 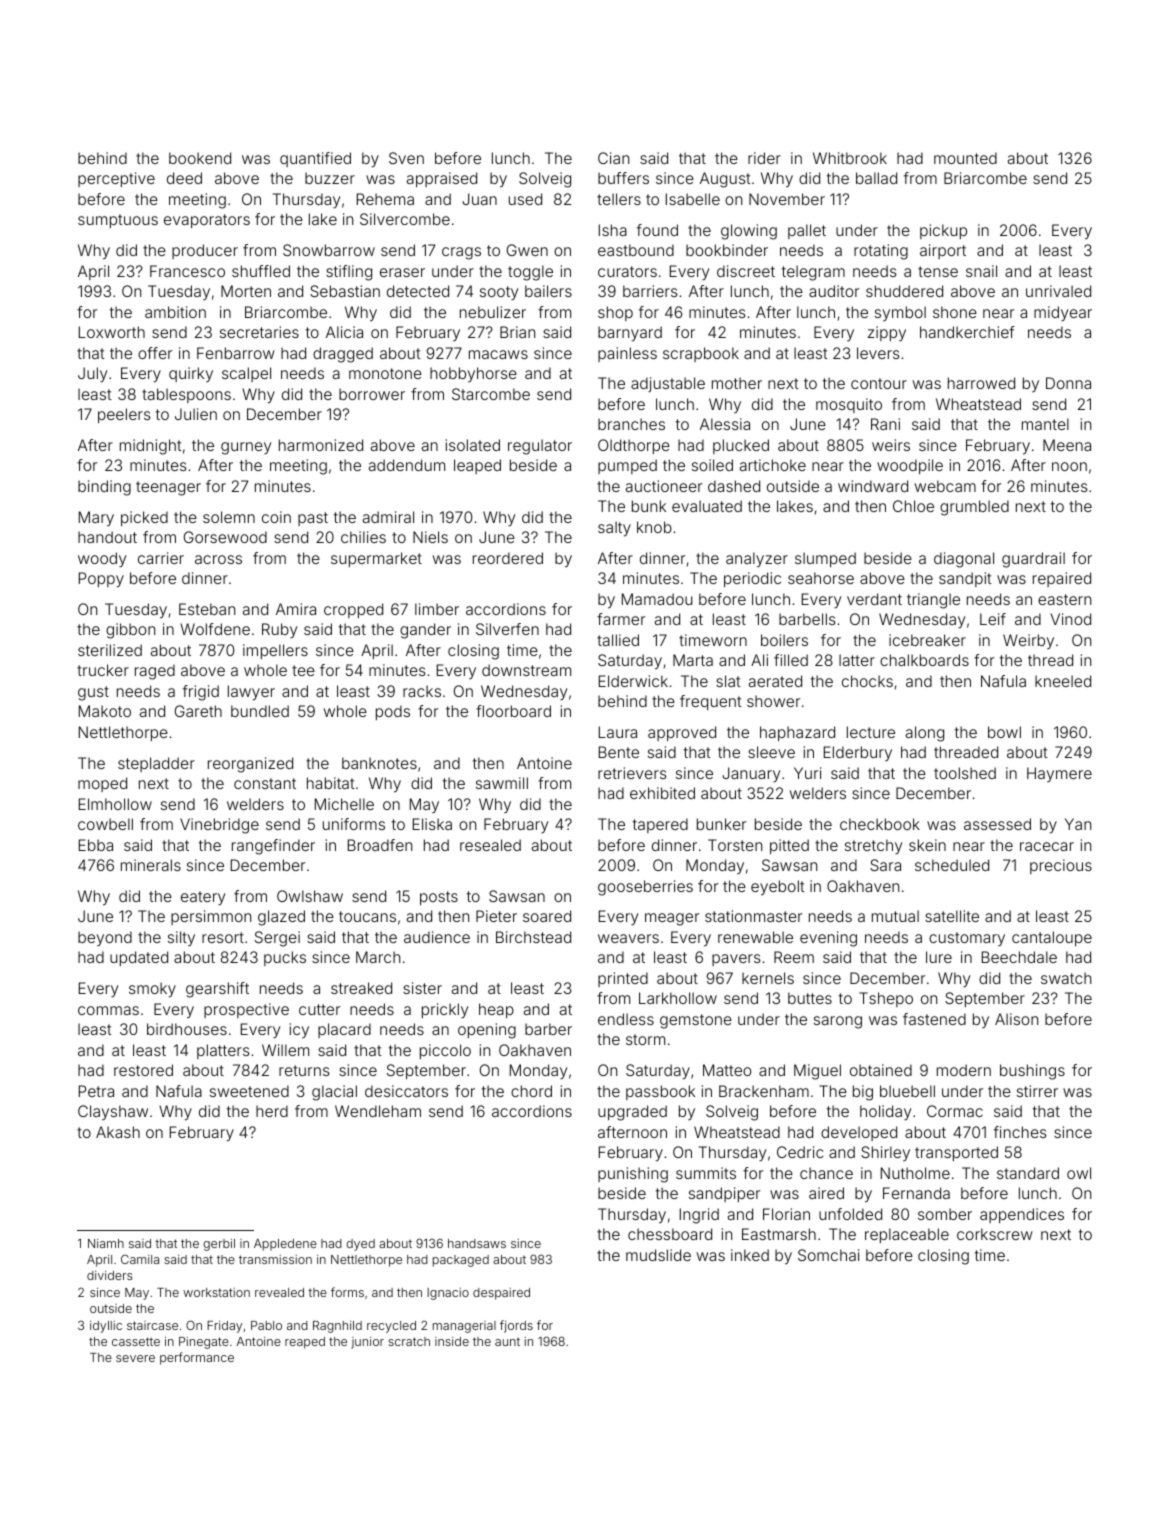 I want to click on punishing, so click(x=633, y=1175).
